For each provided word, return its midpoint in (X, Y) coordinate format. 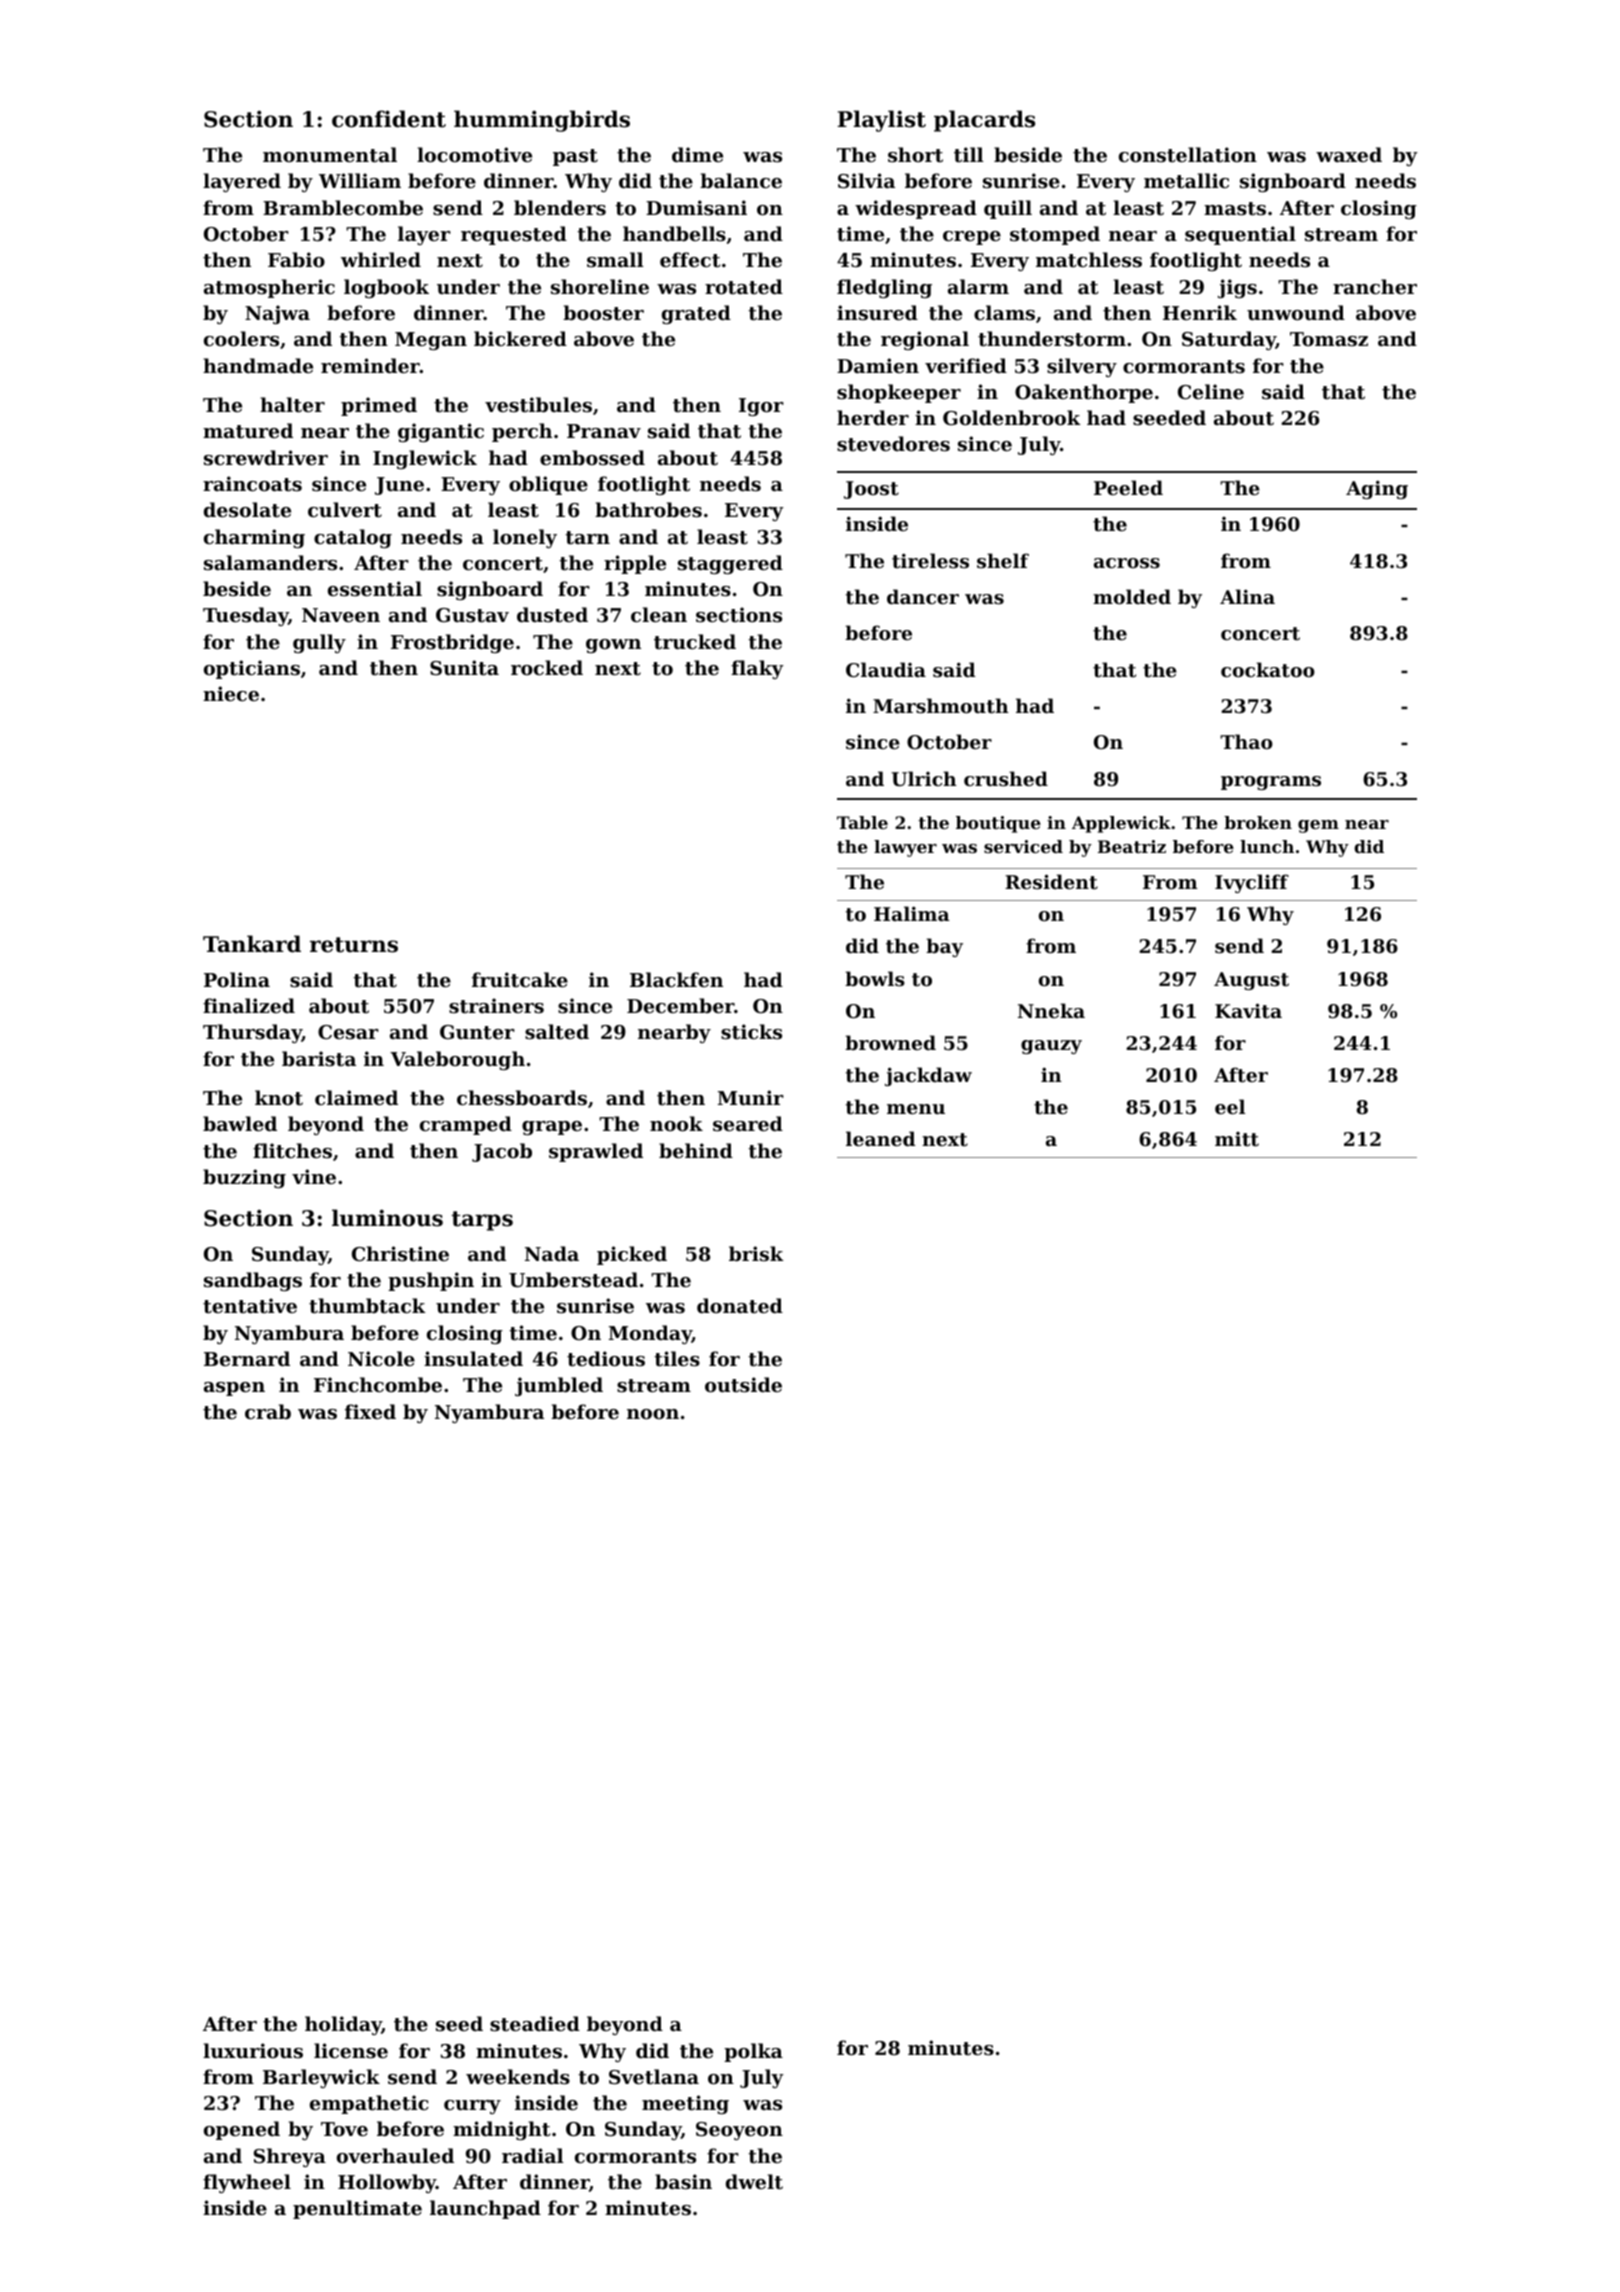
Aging (1377, 489)
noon (653, 1414)
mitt (1237, 1139)
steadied (535, 2024)
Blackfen (676, 979)
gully (319, 643)
